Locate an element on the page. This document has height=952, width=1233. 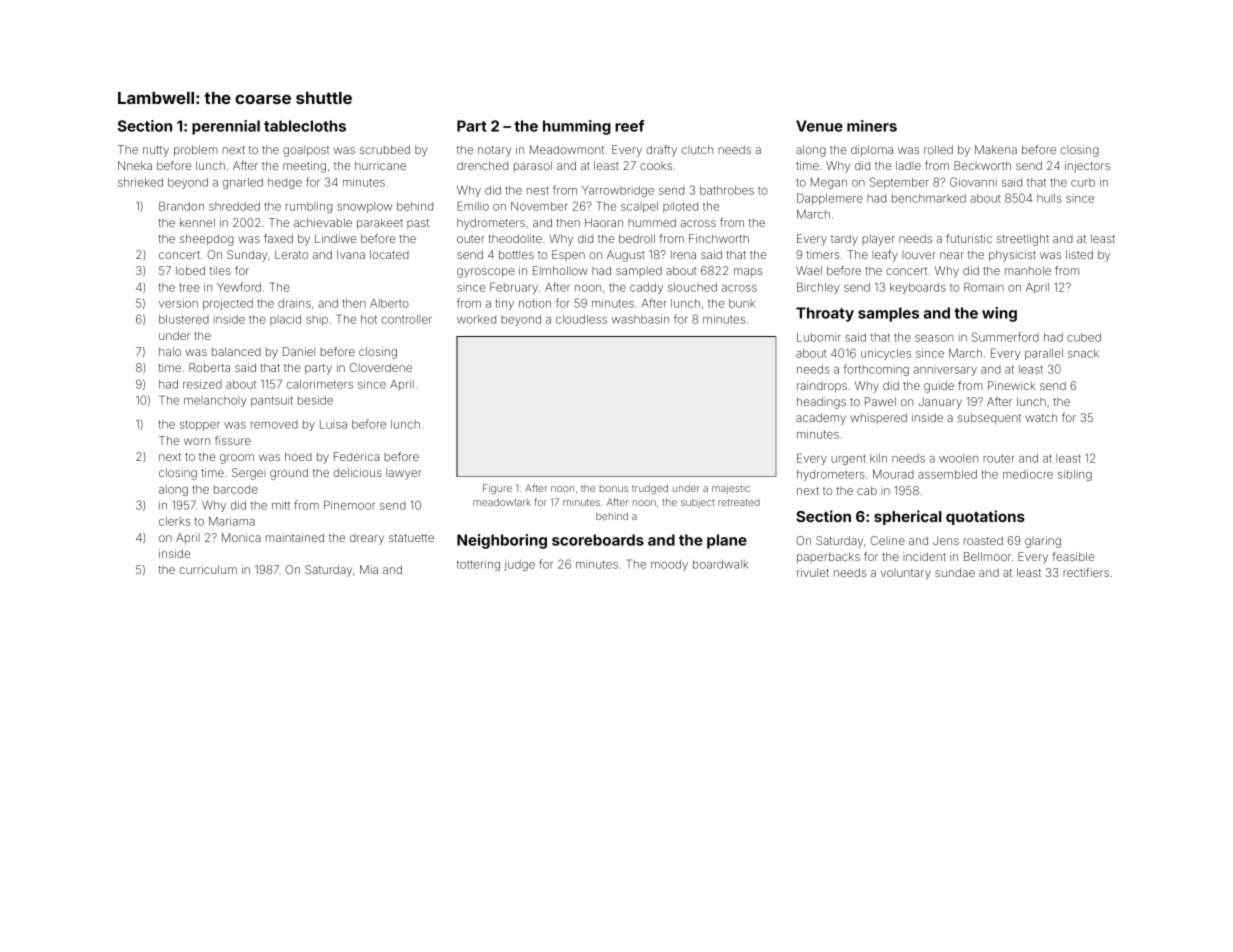
Pawel is located at coordinates (880, 401).
